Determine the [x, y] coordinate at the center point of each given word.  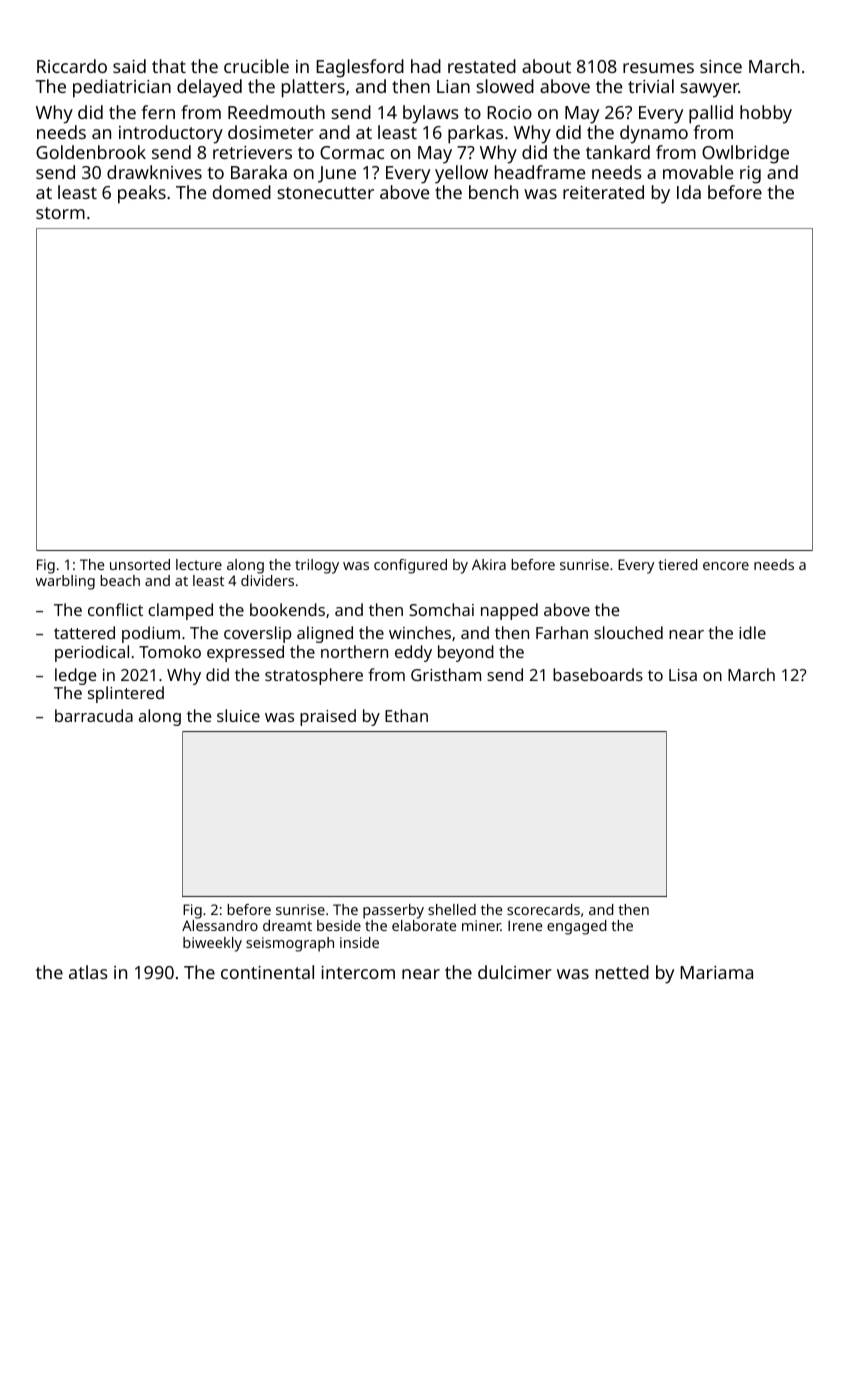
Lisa [683, 675]
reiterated [603, 192]
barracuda [94, 715]
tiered [678, 564]
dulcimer [515, 972]
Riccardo [72, 66]
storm [60, 213]
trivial [651, 86]
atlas [88, 972]
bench [493, 192]
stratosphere [314, 676]
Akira [489, 564]
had [426, 66]
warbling [65, 582]
